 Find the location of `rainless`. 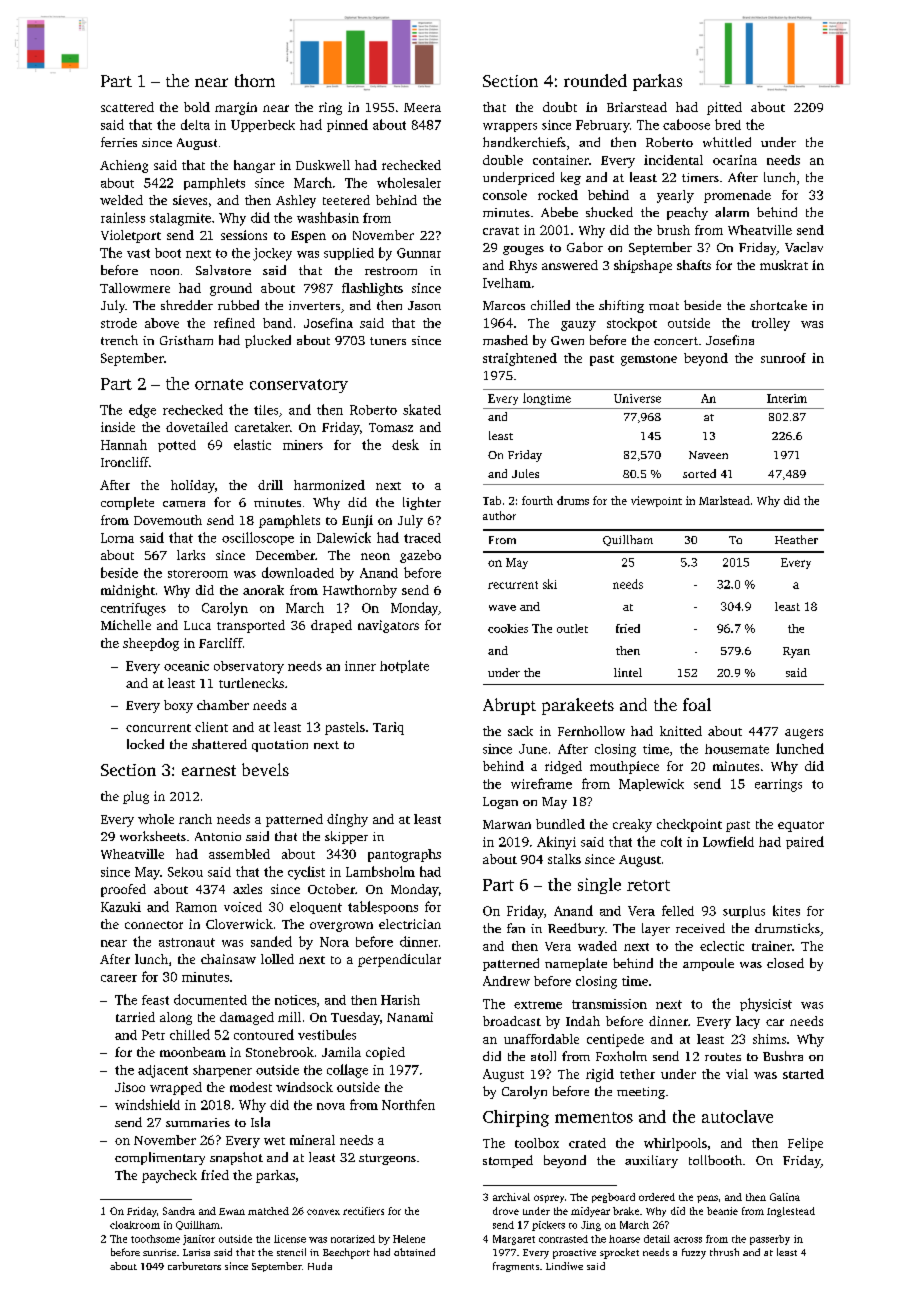

rainless is located at coordinates (123, 217).
